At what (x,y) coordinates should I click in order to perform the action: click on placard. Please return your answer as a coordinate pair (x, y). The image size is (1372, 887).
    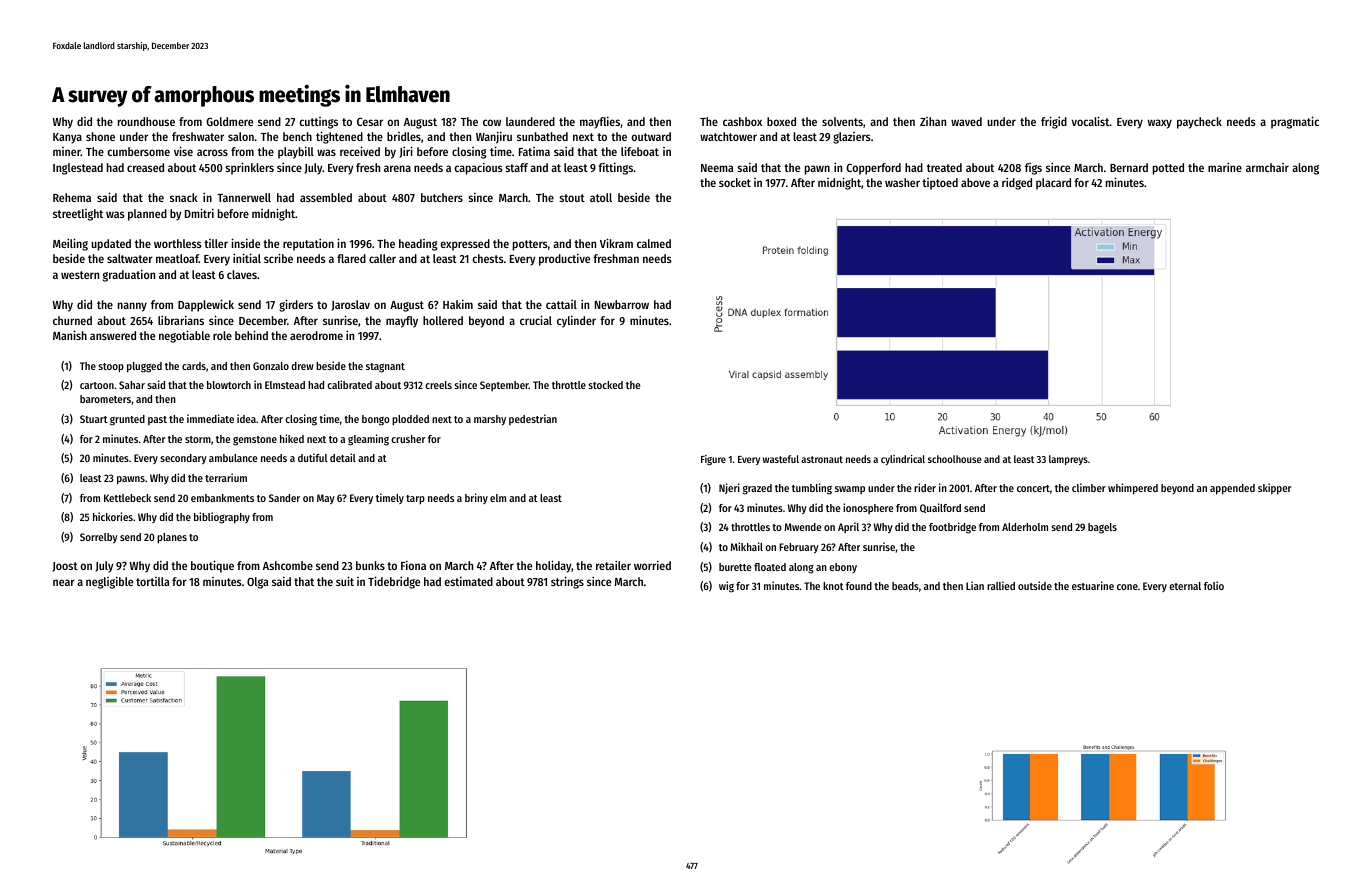
    Looking at the image, I should click on (1053, 184).
